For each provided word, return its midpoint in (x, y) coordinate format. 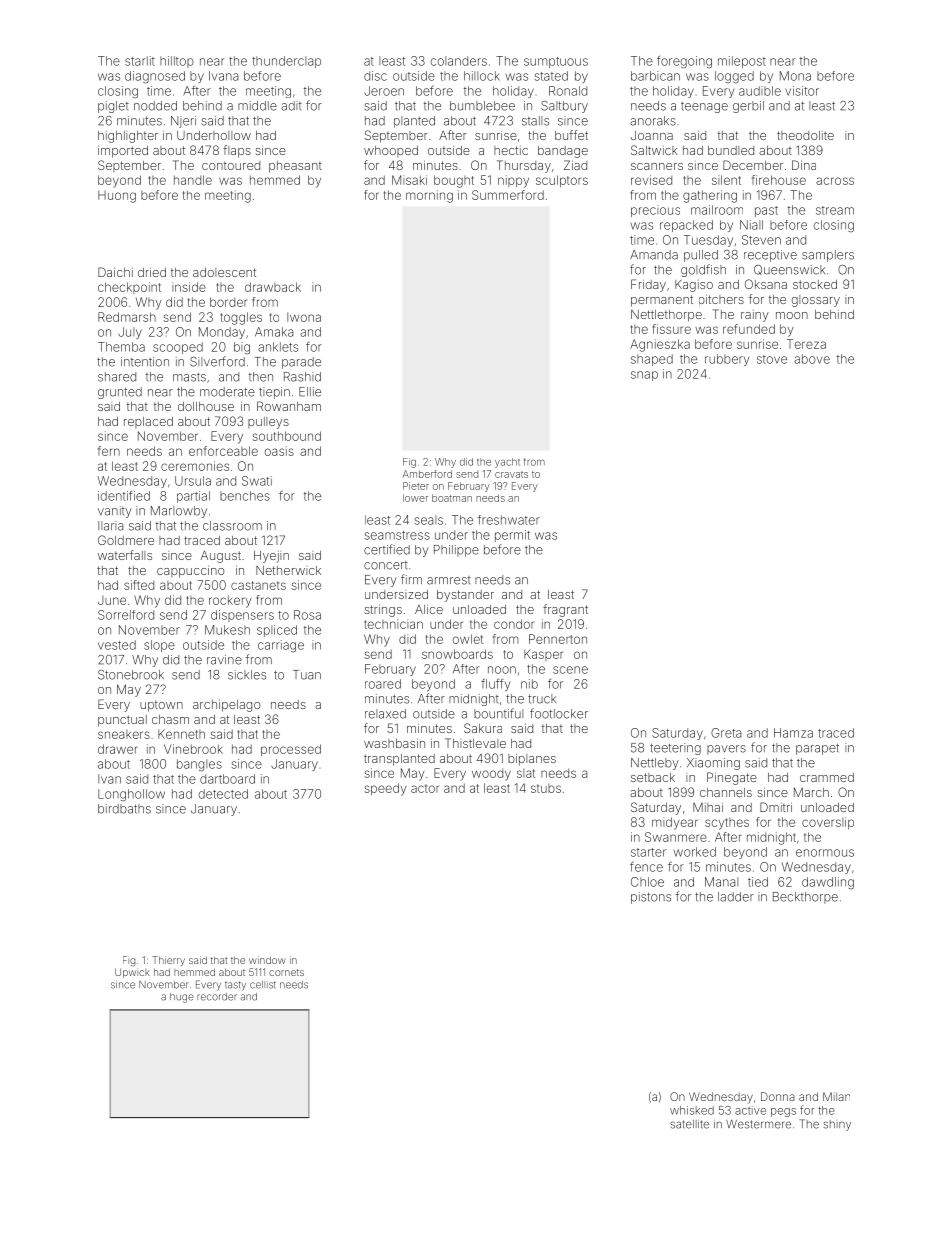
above (812, 359)
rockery (230, 601)
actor (425, 788)
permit (512, 536)
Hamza (793, 733)
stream (835, 210)
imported (123, 152)
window (267, 960)
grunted (120, 393)
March (811, 792)
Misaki (409, 180)
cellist (263, 985)
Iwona (304, 317)
